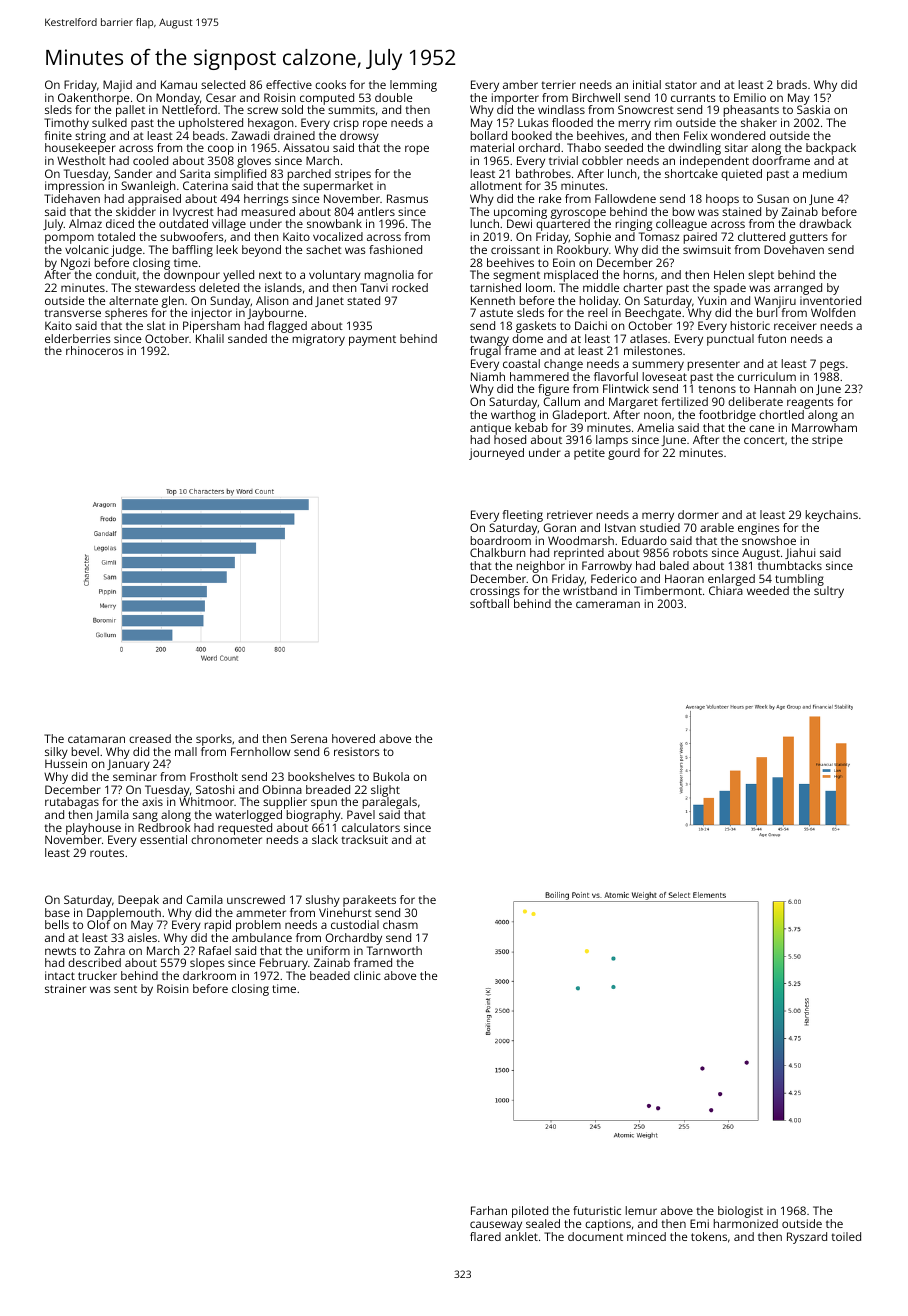 Image resolution: width=908 pixels, height=1316 pixels. Describe the element at coordinates (530, 1212) in the image. I see `piloted` at that location.
